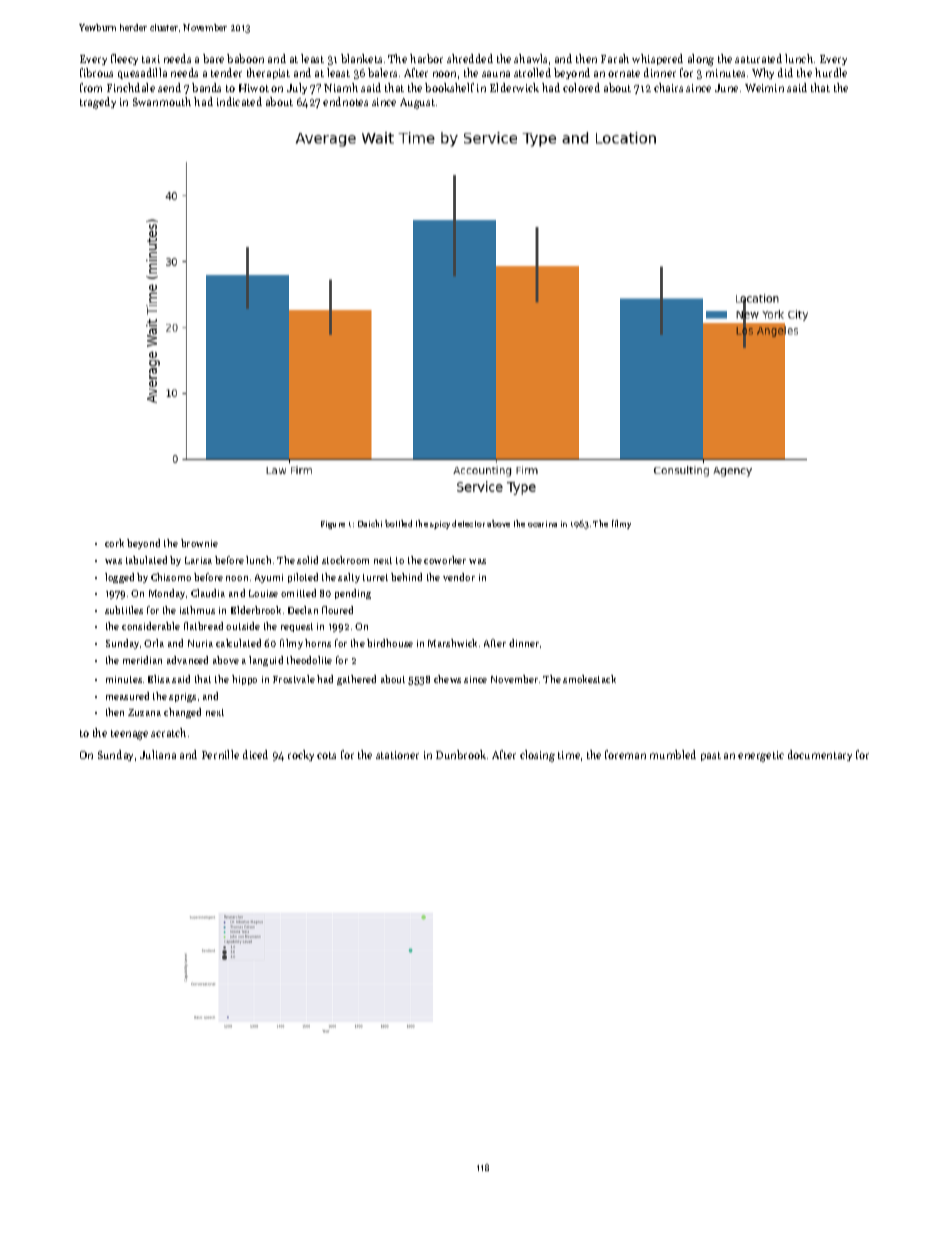  What do you see at coordinates (764, 88) in the image?
I see `Weimin` at bounding box center [764, 88].
